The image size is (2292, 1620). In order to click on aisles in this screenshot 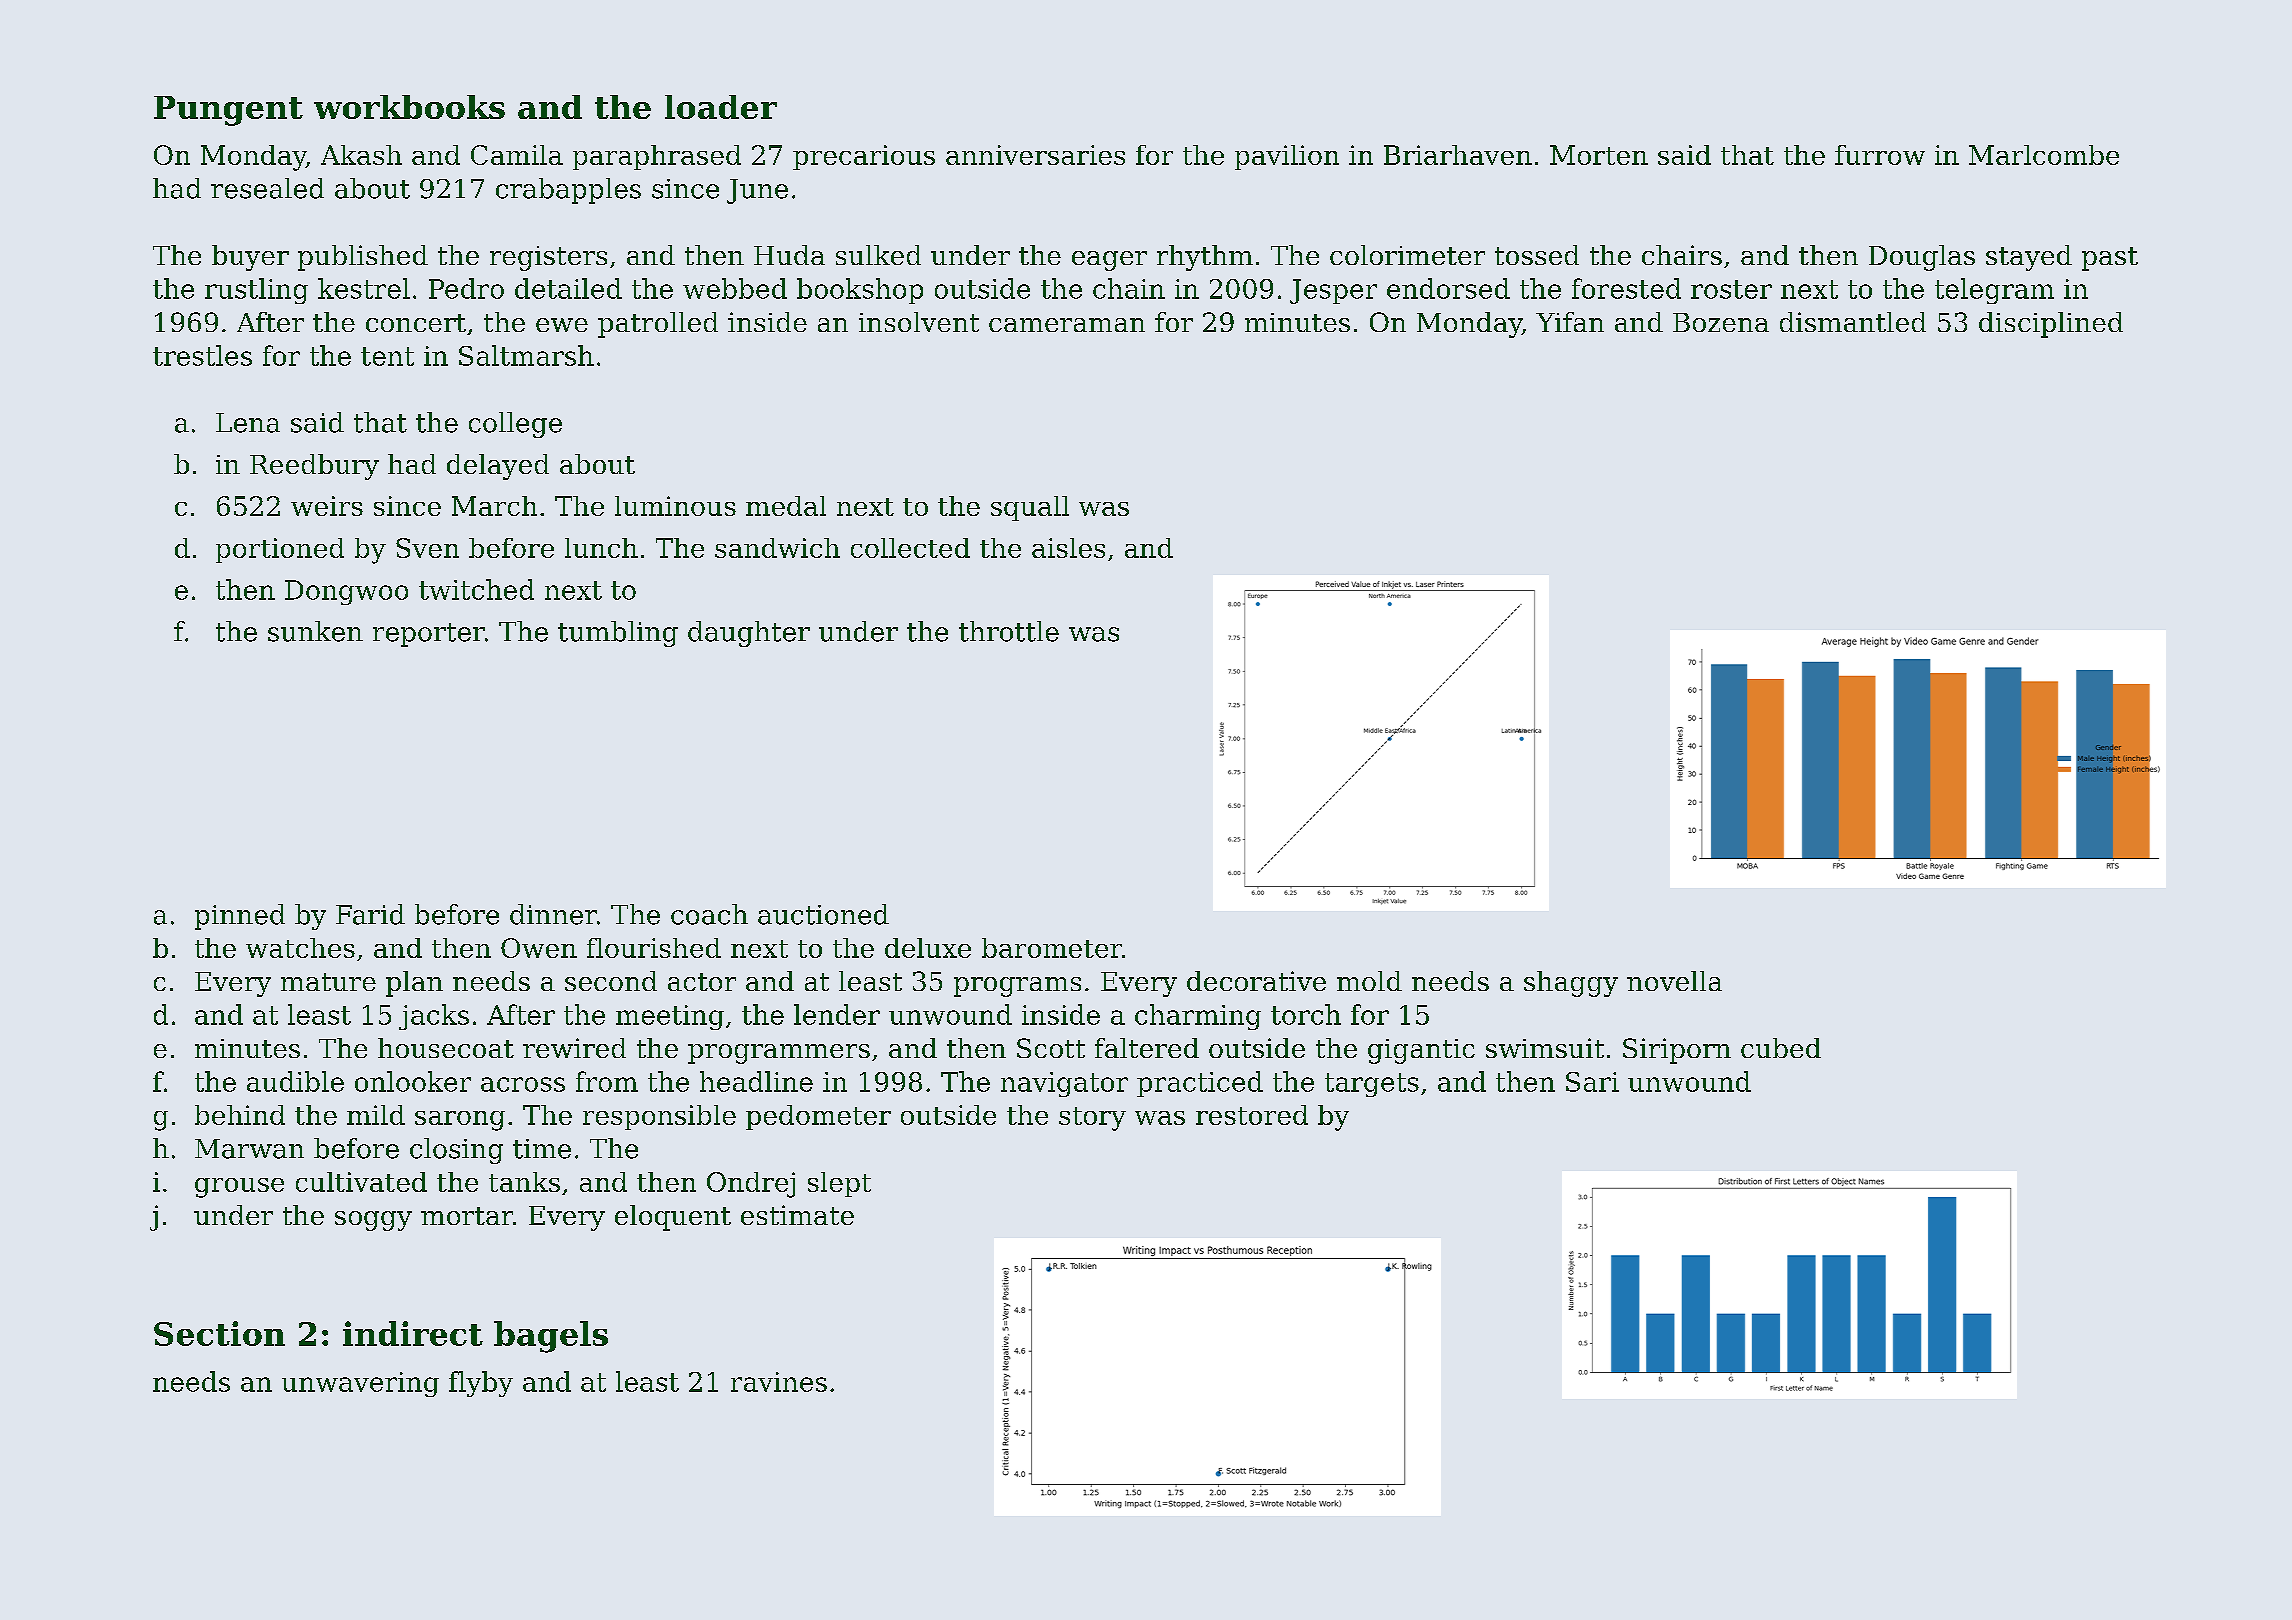, I will do `click(1068, 548)`.
